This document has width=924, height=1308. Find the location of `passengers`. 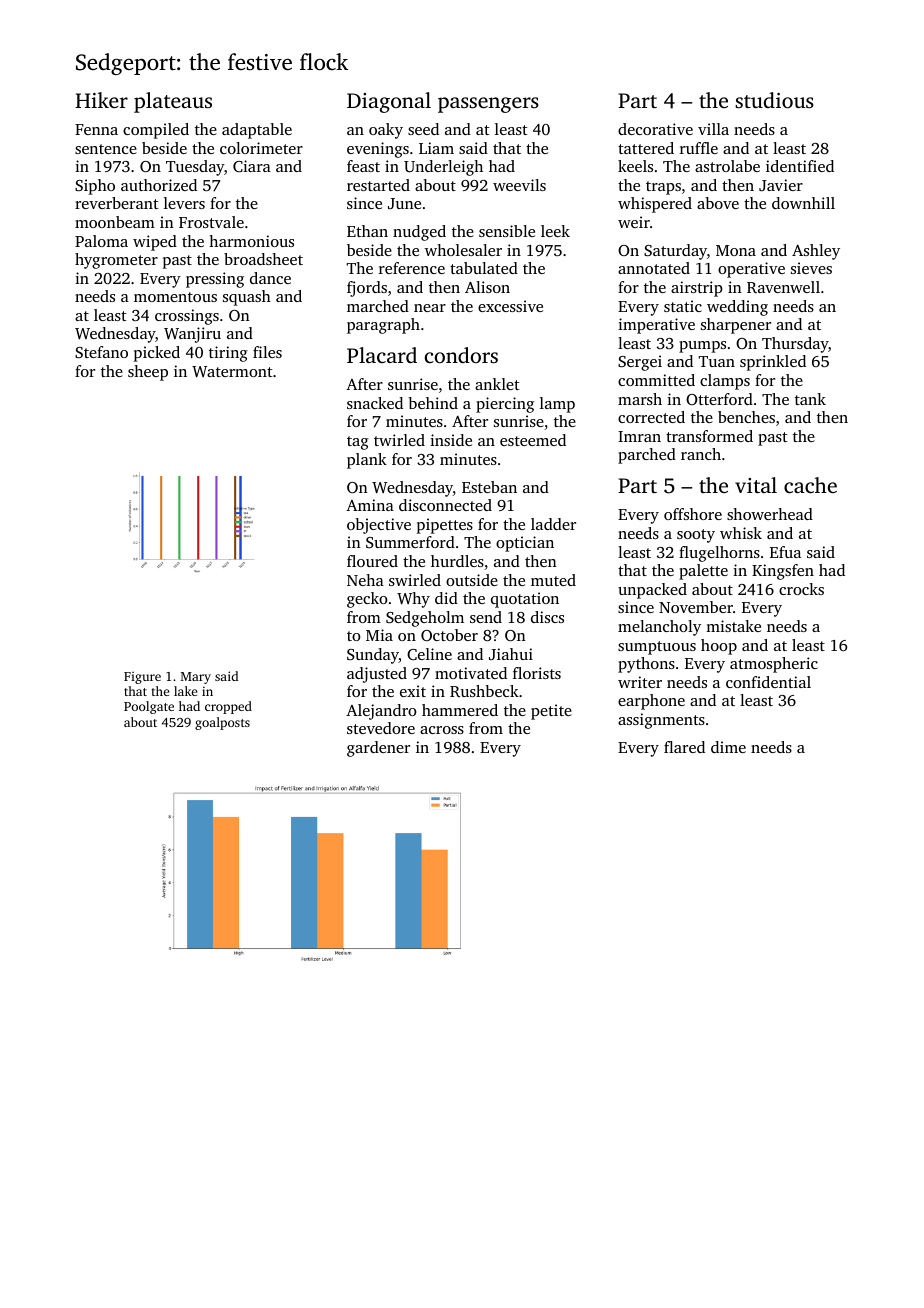

passengers is located at coordinates (488, 105).
